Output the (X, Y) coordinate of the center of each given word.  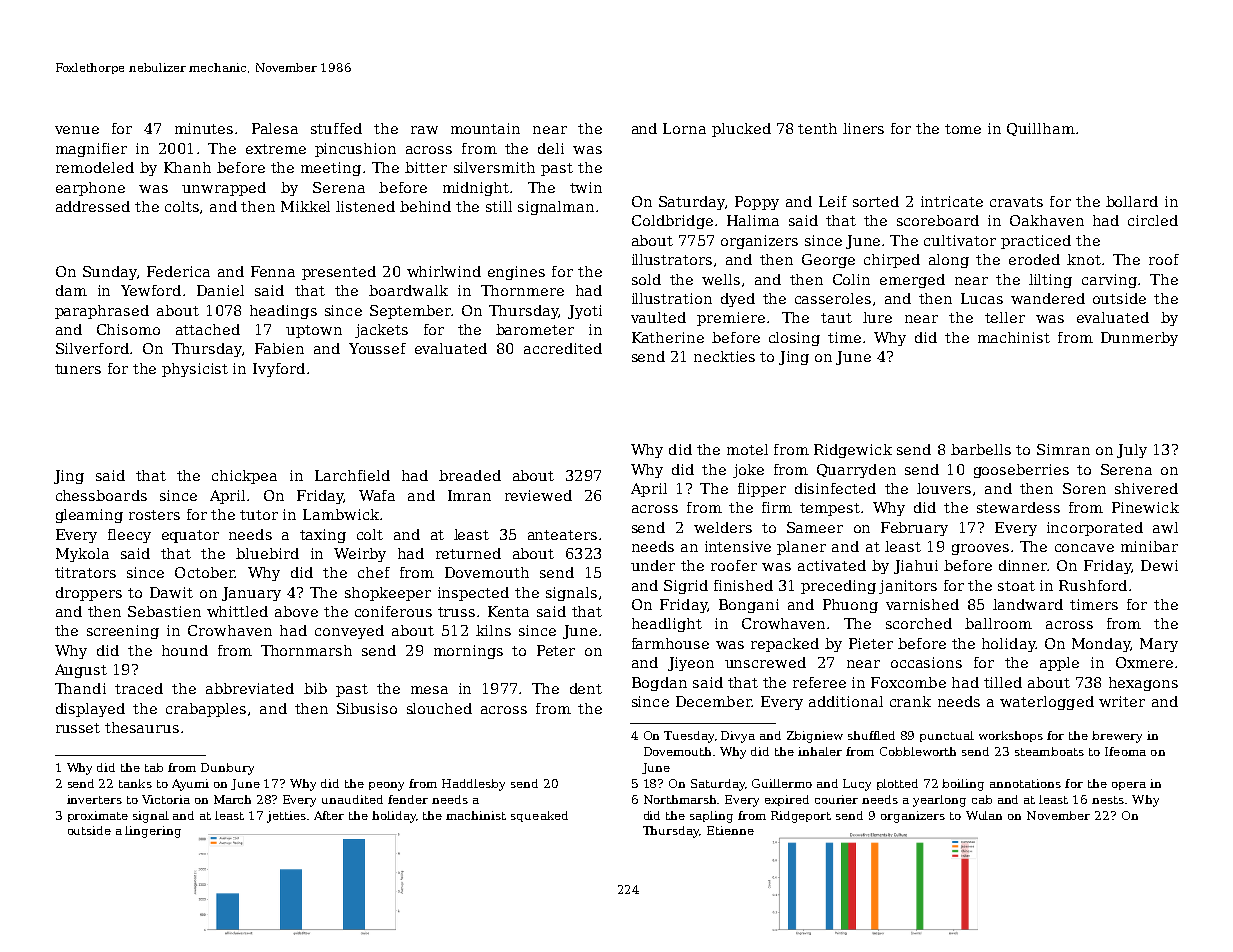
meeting (331, 169)
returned (468, 553)
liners (863, 128)
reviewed (538, 495)
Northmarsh (681, 799)
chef (374, 572)
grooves (980, 549)
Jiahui (916, 567)
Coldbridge (672, 222)
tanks (135, 783)
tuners (78, 369)
